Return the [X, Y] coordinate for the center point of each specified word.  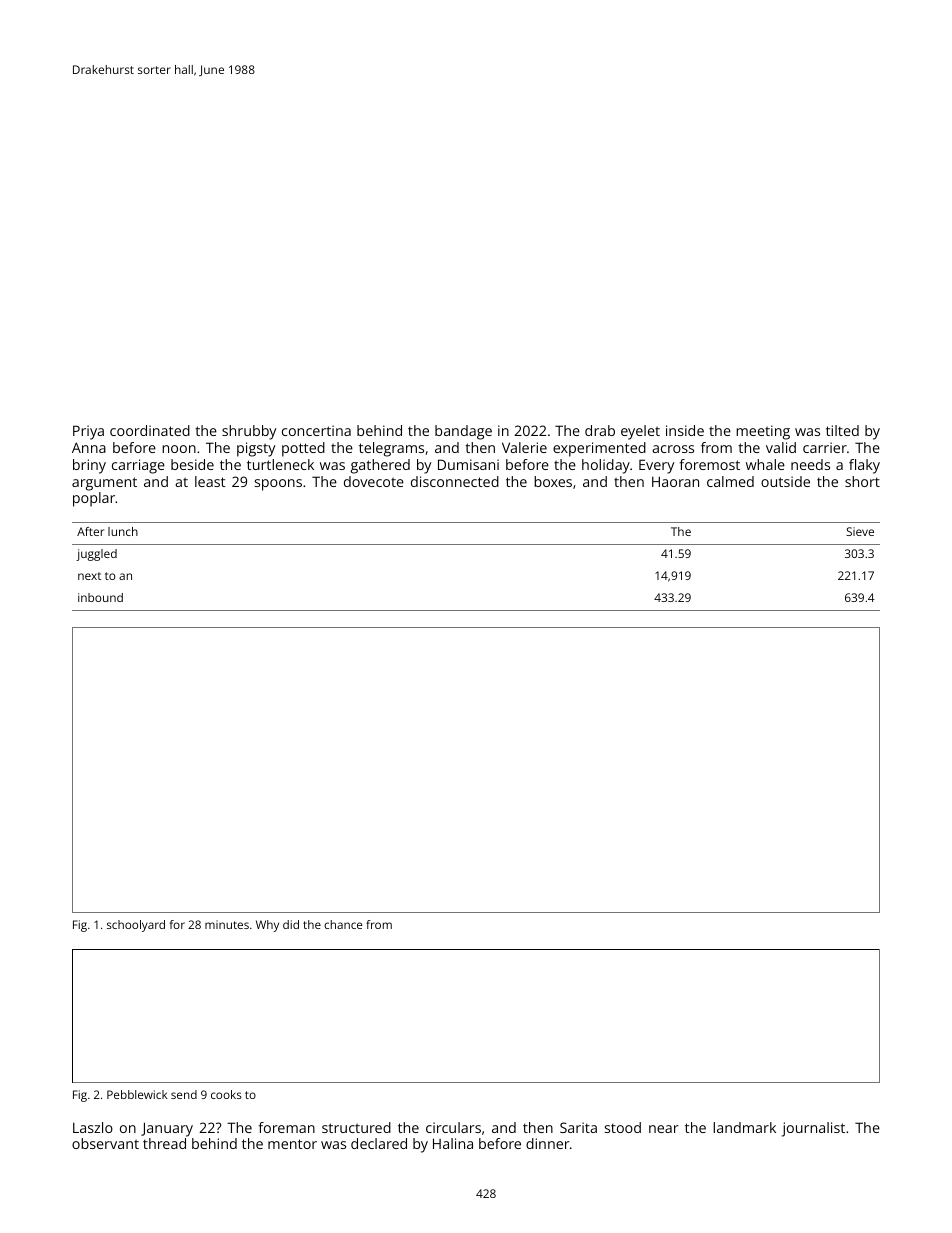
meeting [763, 432]
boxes [553, 481]
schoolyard [136, 926]
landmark [744, 1127]
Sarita [578, 1127]
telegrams [391, 449]
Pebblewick [137, 1094]
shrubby [249, 432]
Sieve [860, 531]
